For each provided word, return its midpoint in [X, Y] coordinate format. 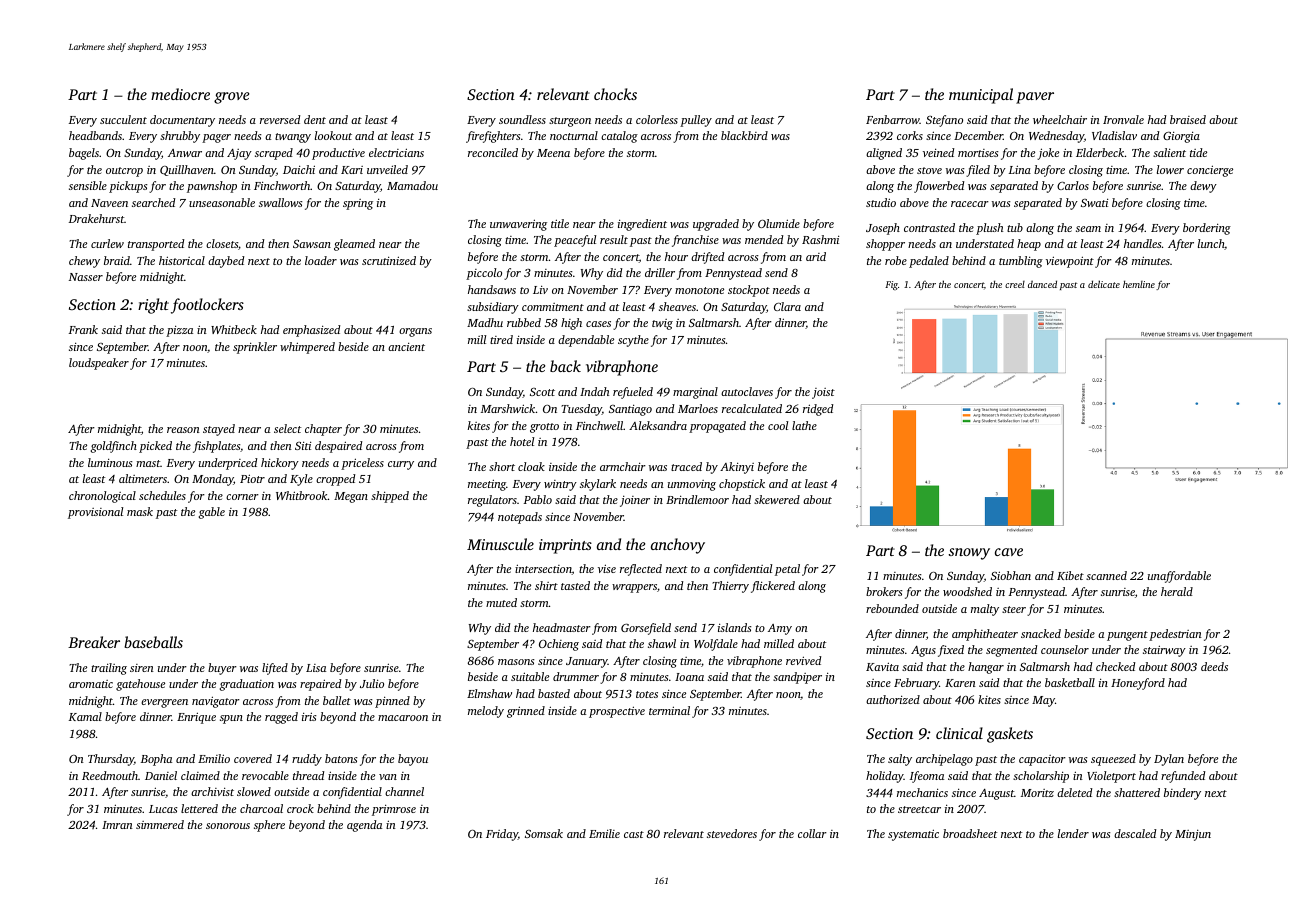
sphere [269, 826]
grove [231, 98]
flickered [773, 587]
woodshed [967, 591]
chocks [615, 94]
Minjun [1193, 835]
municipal [981, 96]
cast [634, 834]
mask [140, 511]
